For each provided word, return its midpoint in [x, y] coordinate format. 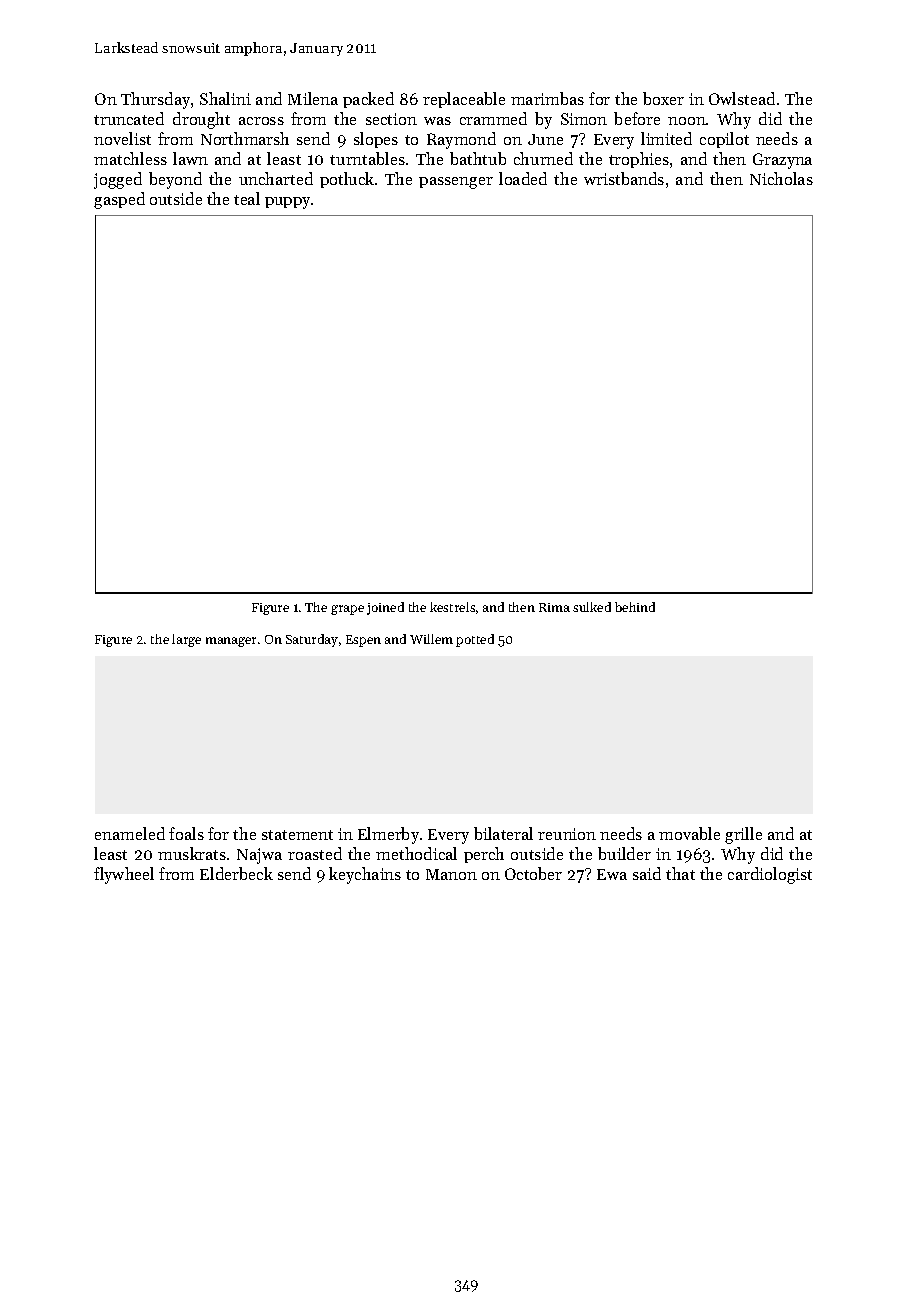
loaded [523, 178]
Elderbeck [236, 873]
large [186, 640]
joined [385, 608]
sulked [592, 607]
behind [635, 607]
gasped [119, 200]
